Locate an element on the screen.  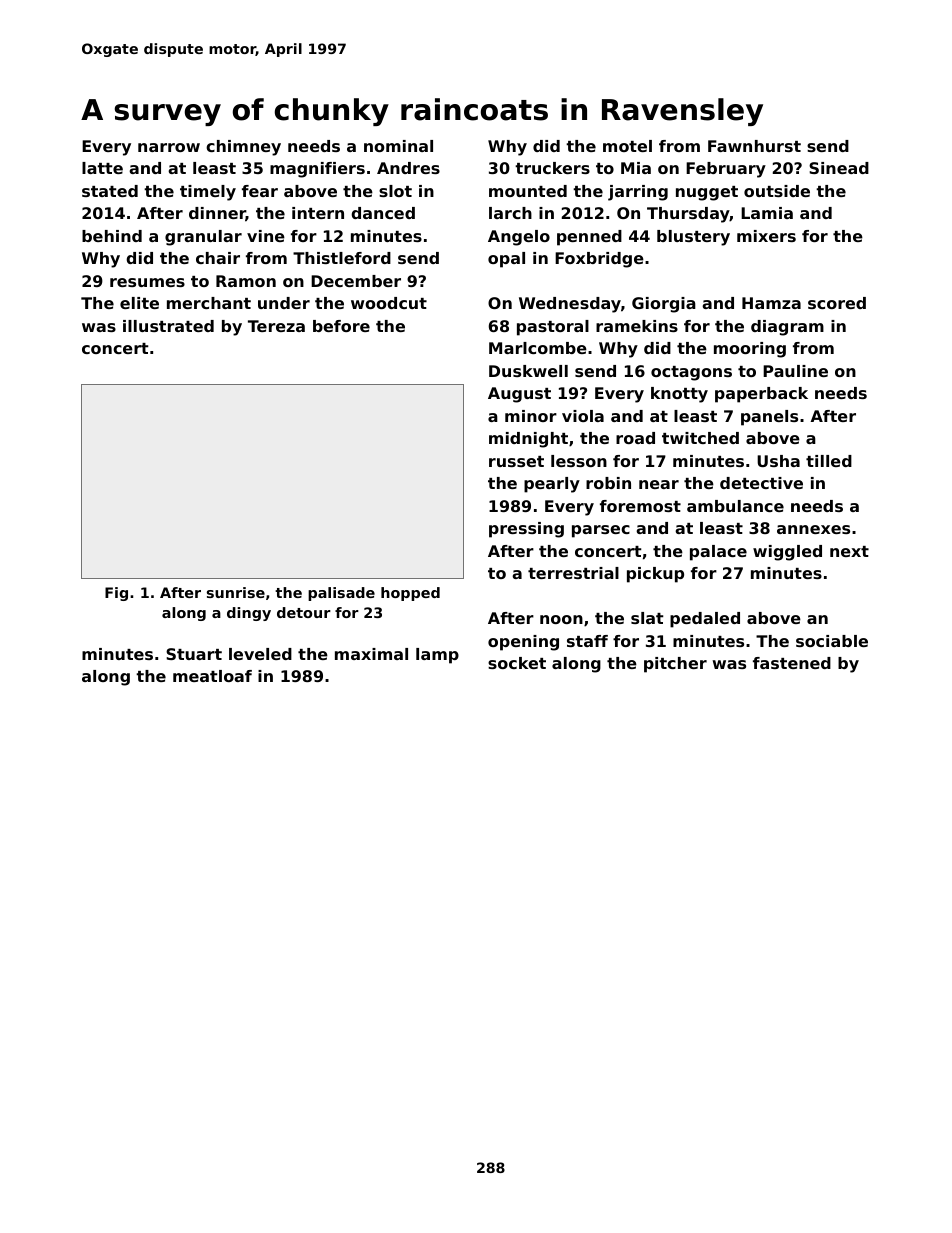
behind is located at coordinates (112, 236).
